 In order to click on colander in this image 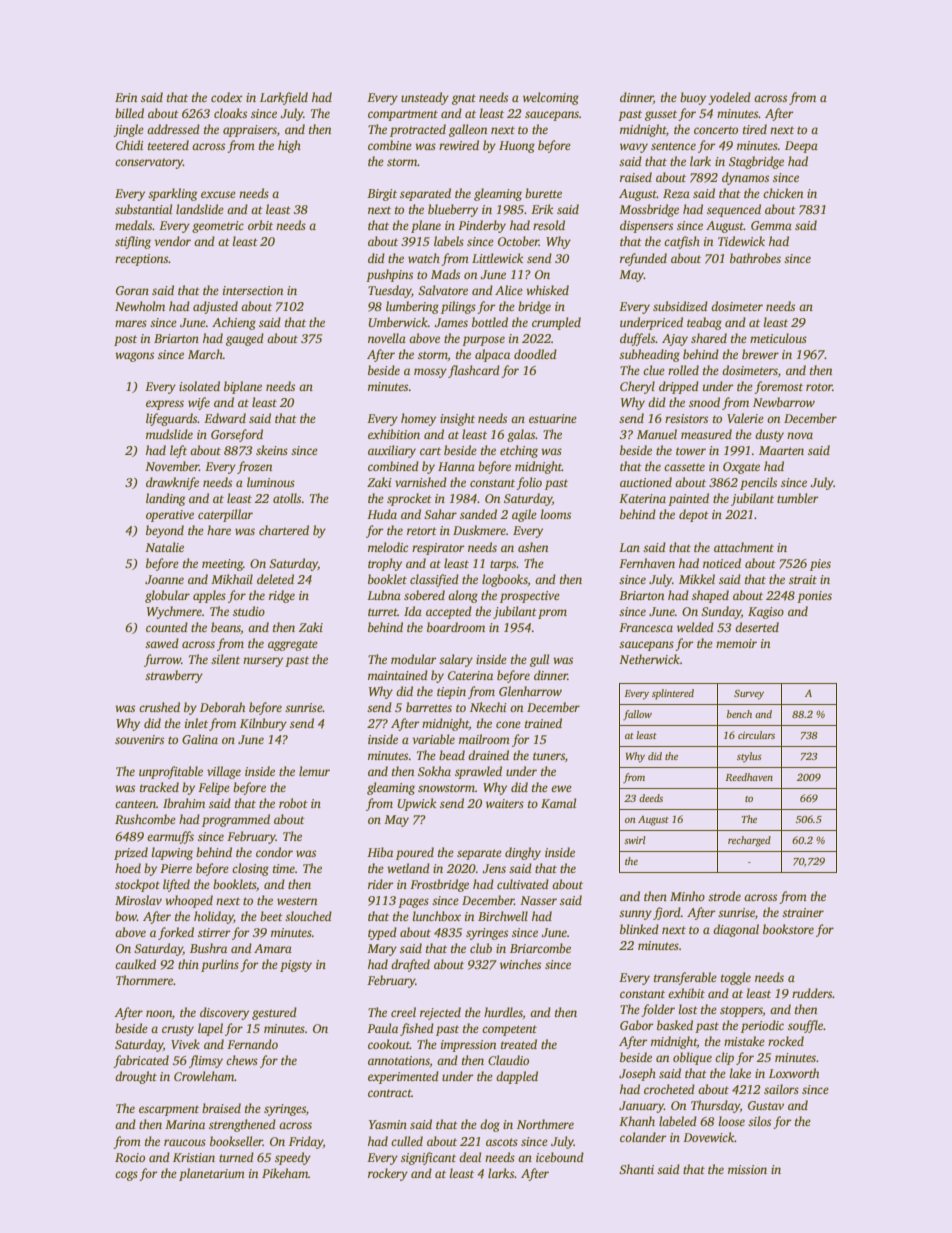, I will do `click(643, 1137)`.
